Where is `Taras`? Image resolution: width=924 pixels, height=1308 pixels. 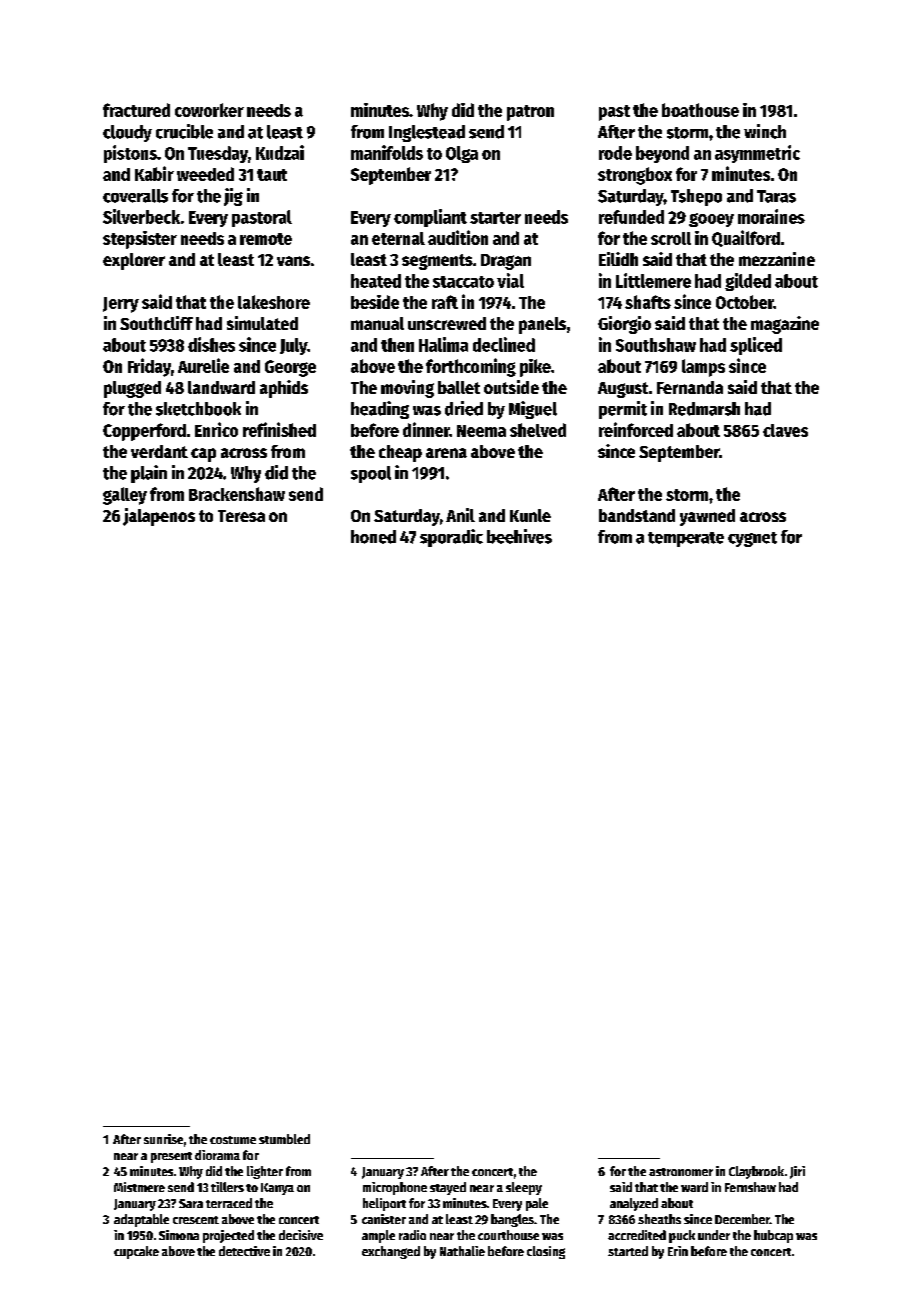 Taras is located at coordinates (776, 196).
